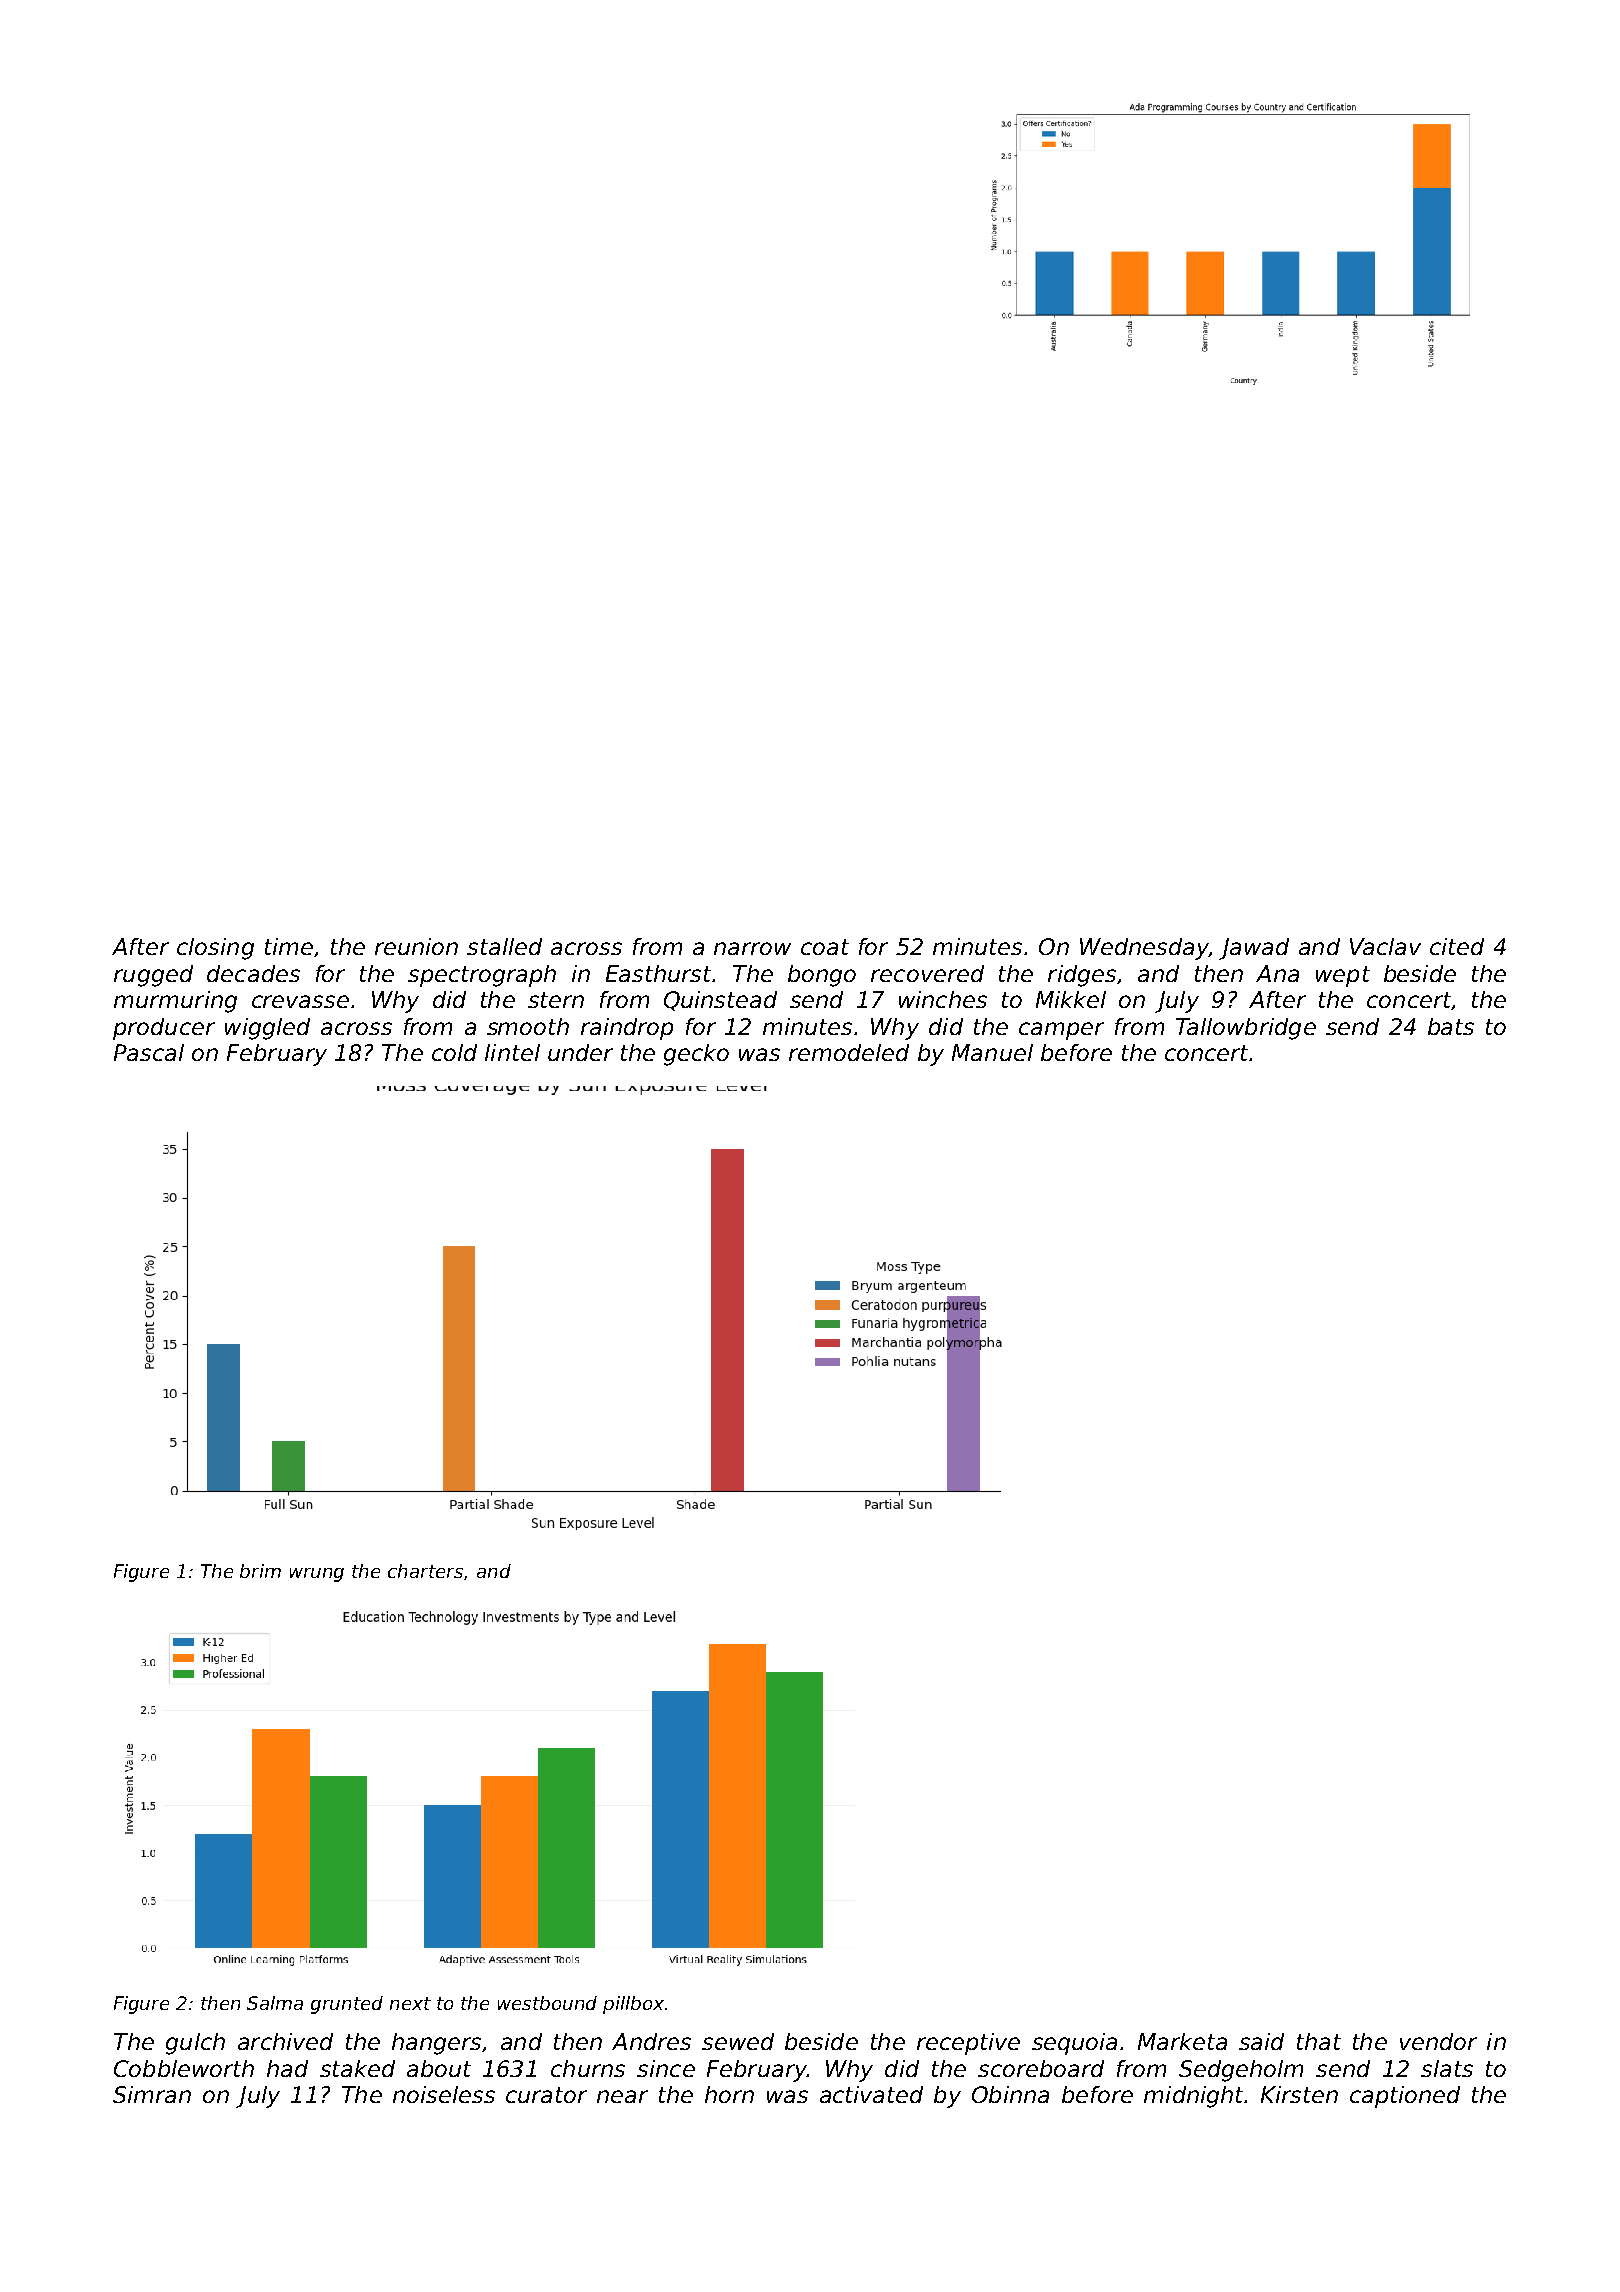 The width and height of the document is (1620, 2292). I want to click on producer, so click(164, 1029).
